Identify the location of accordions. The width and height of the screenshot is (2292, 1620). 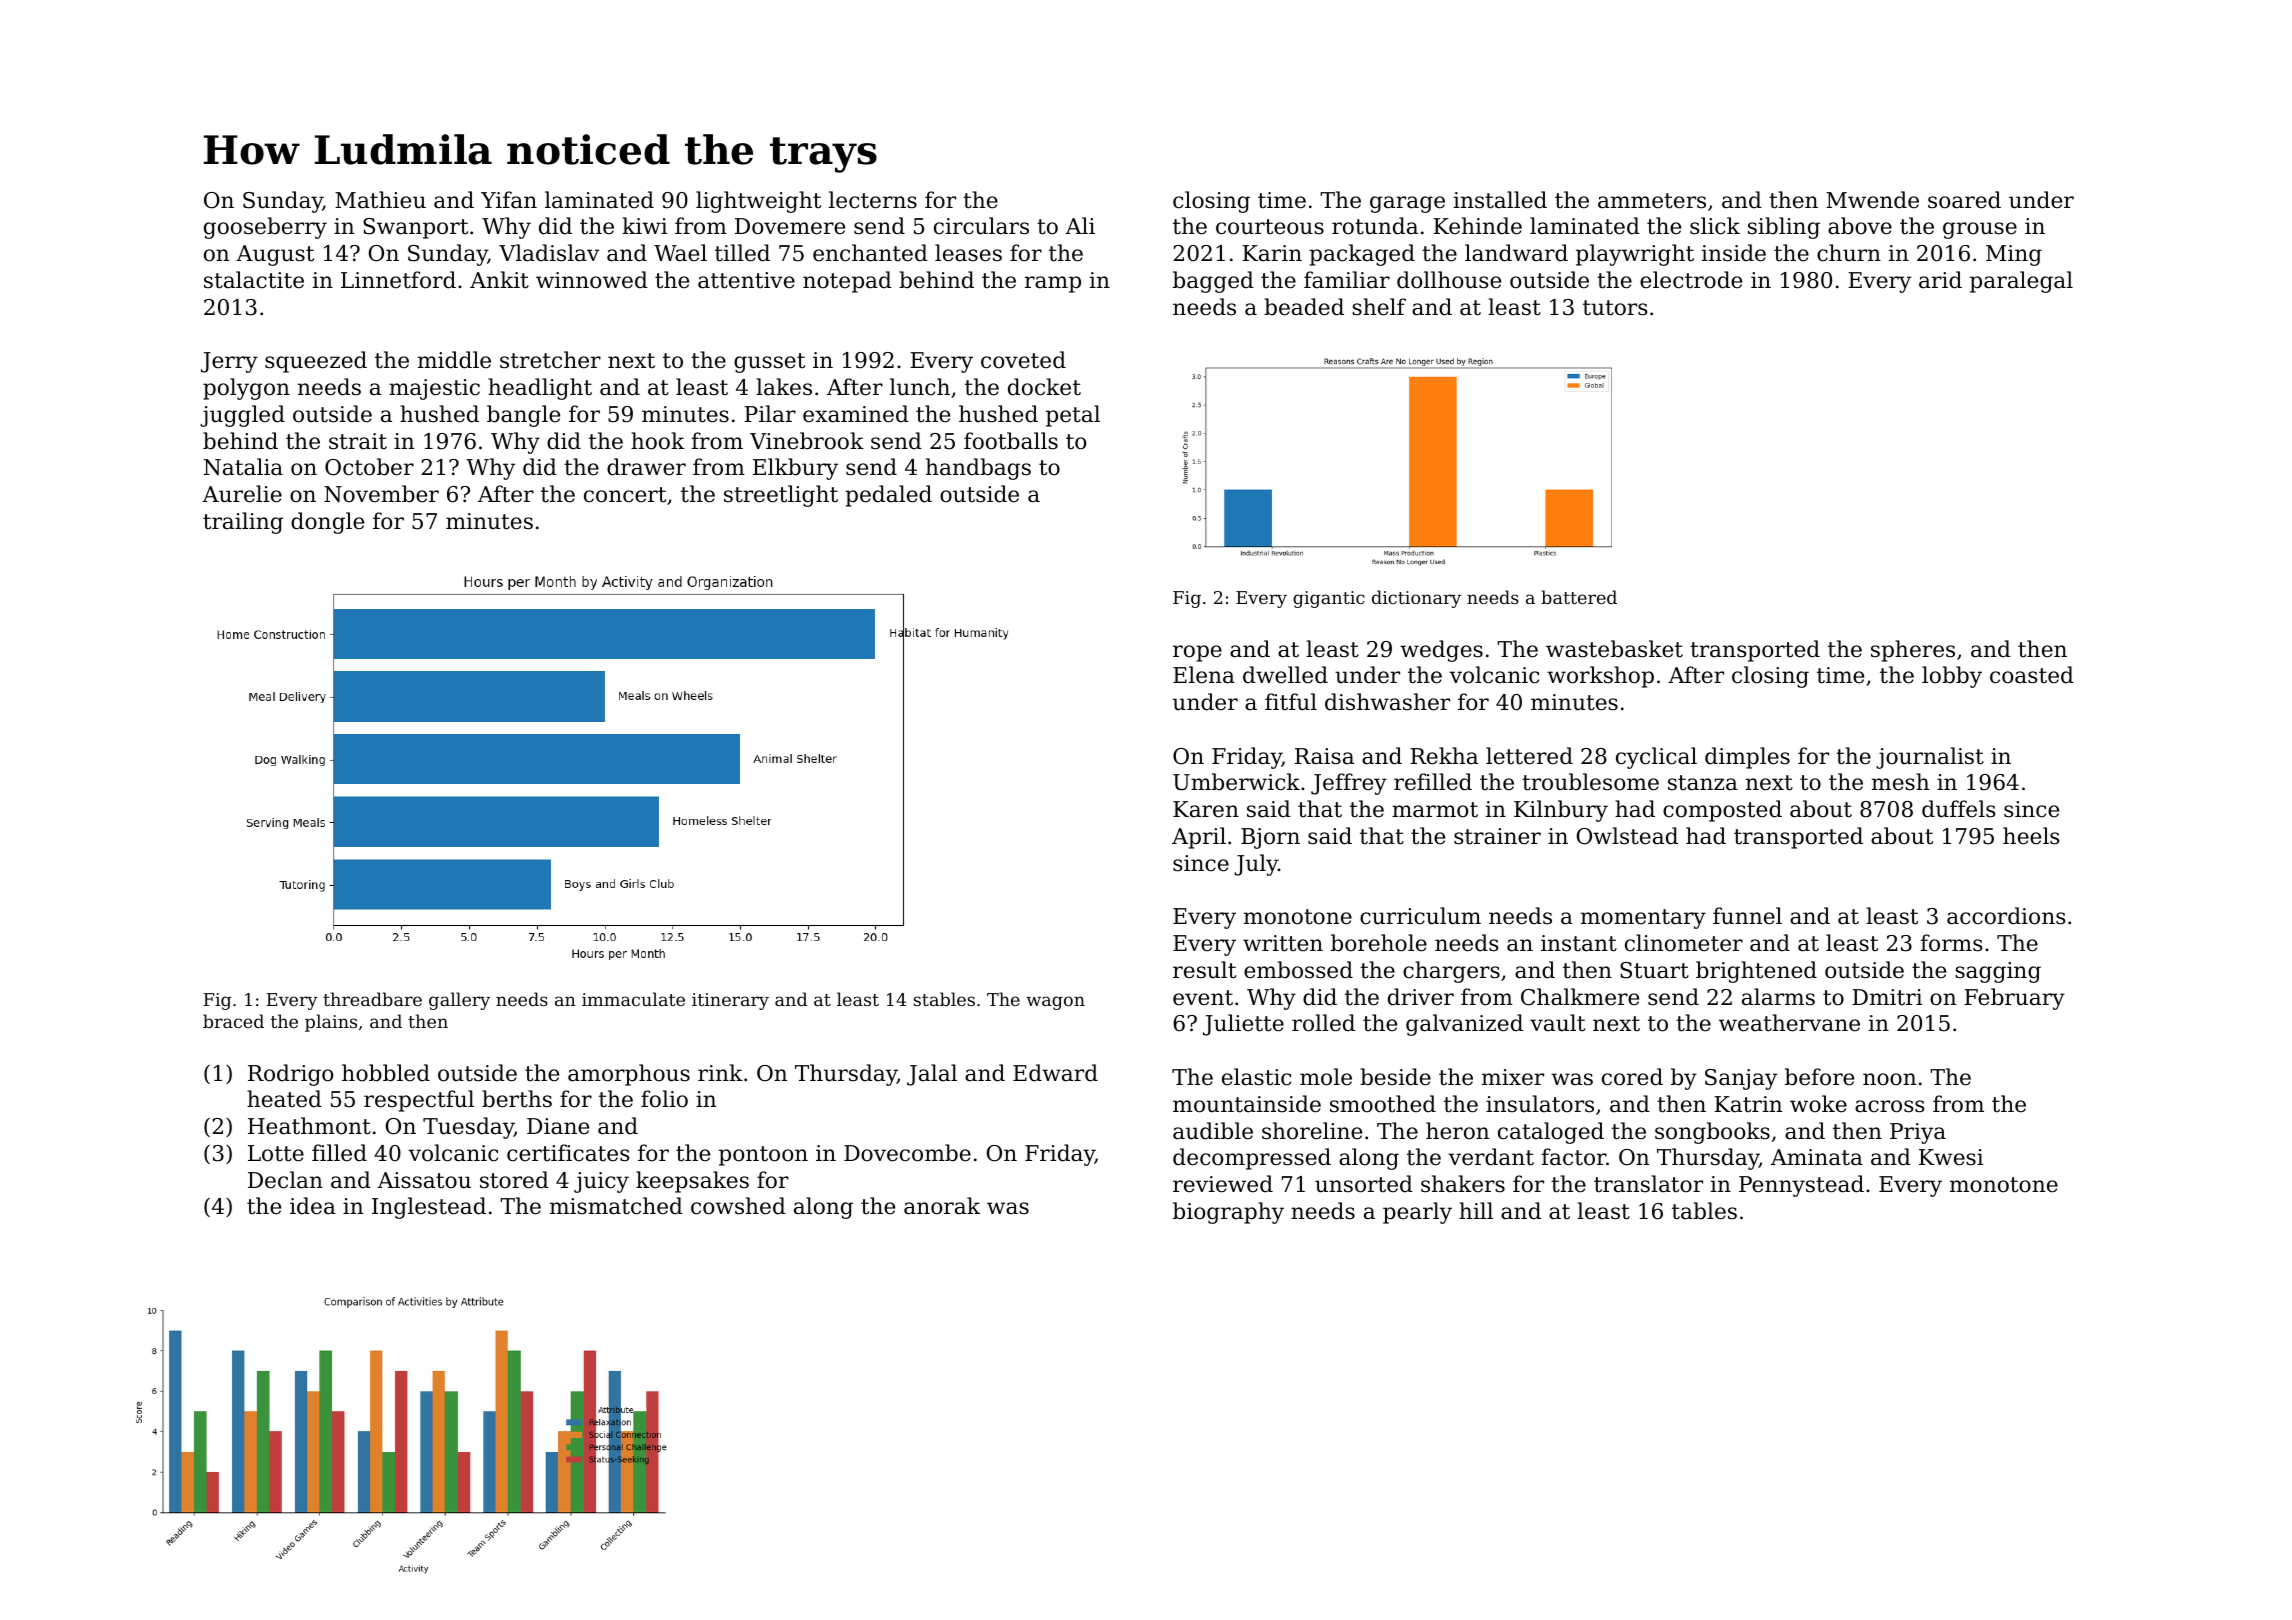
(2006, 916).
